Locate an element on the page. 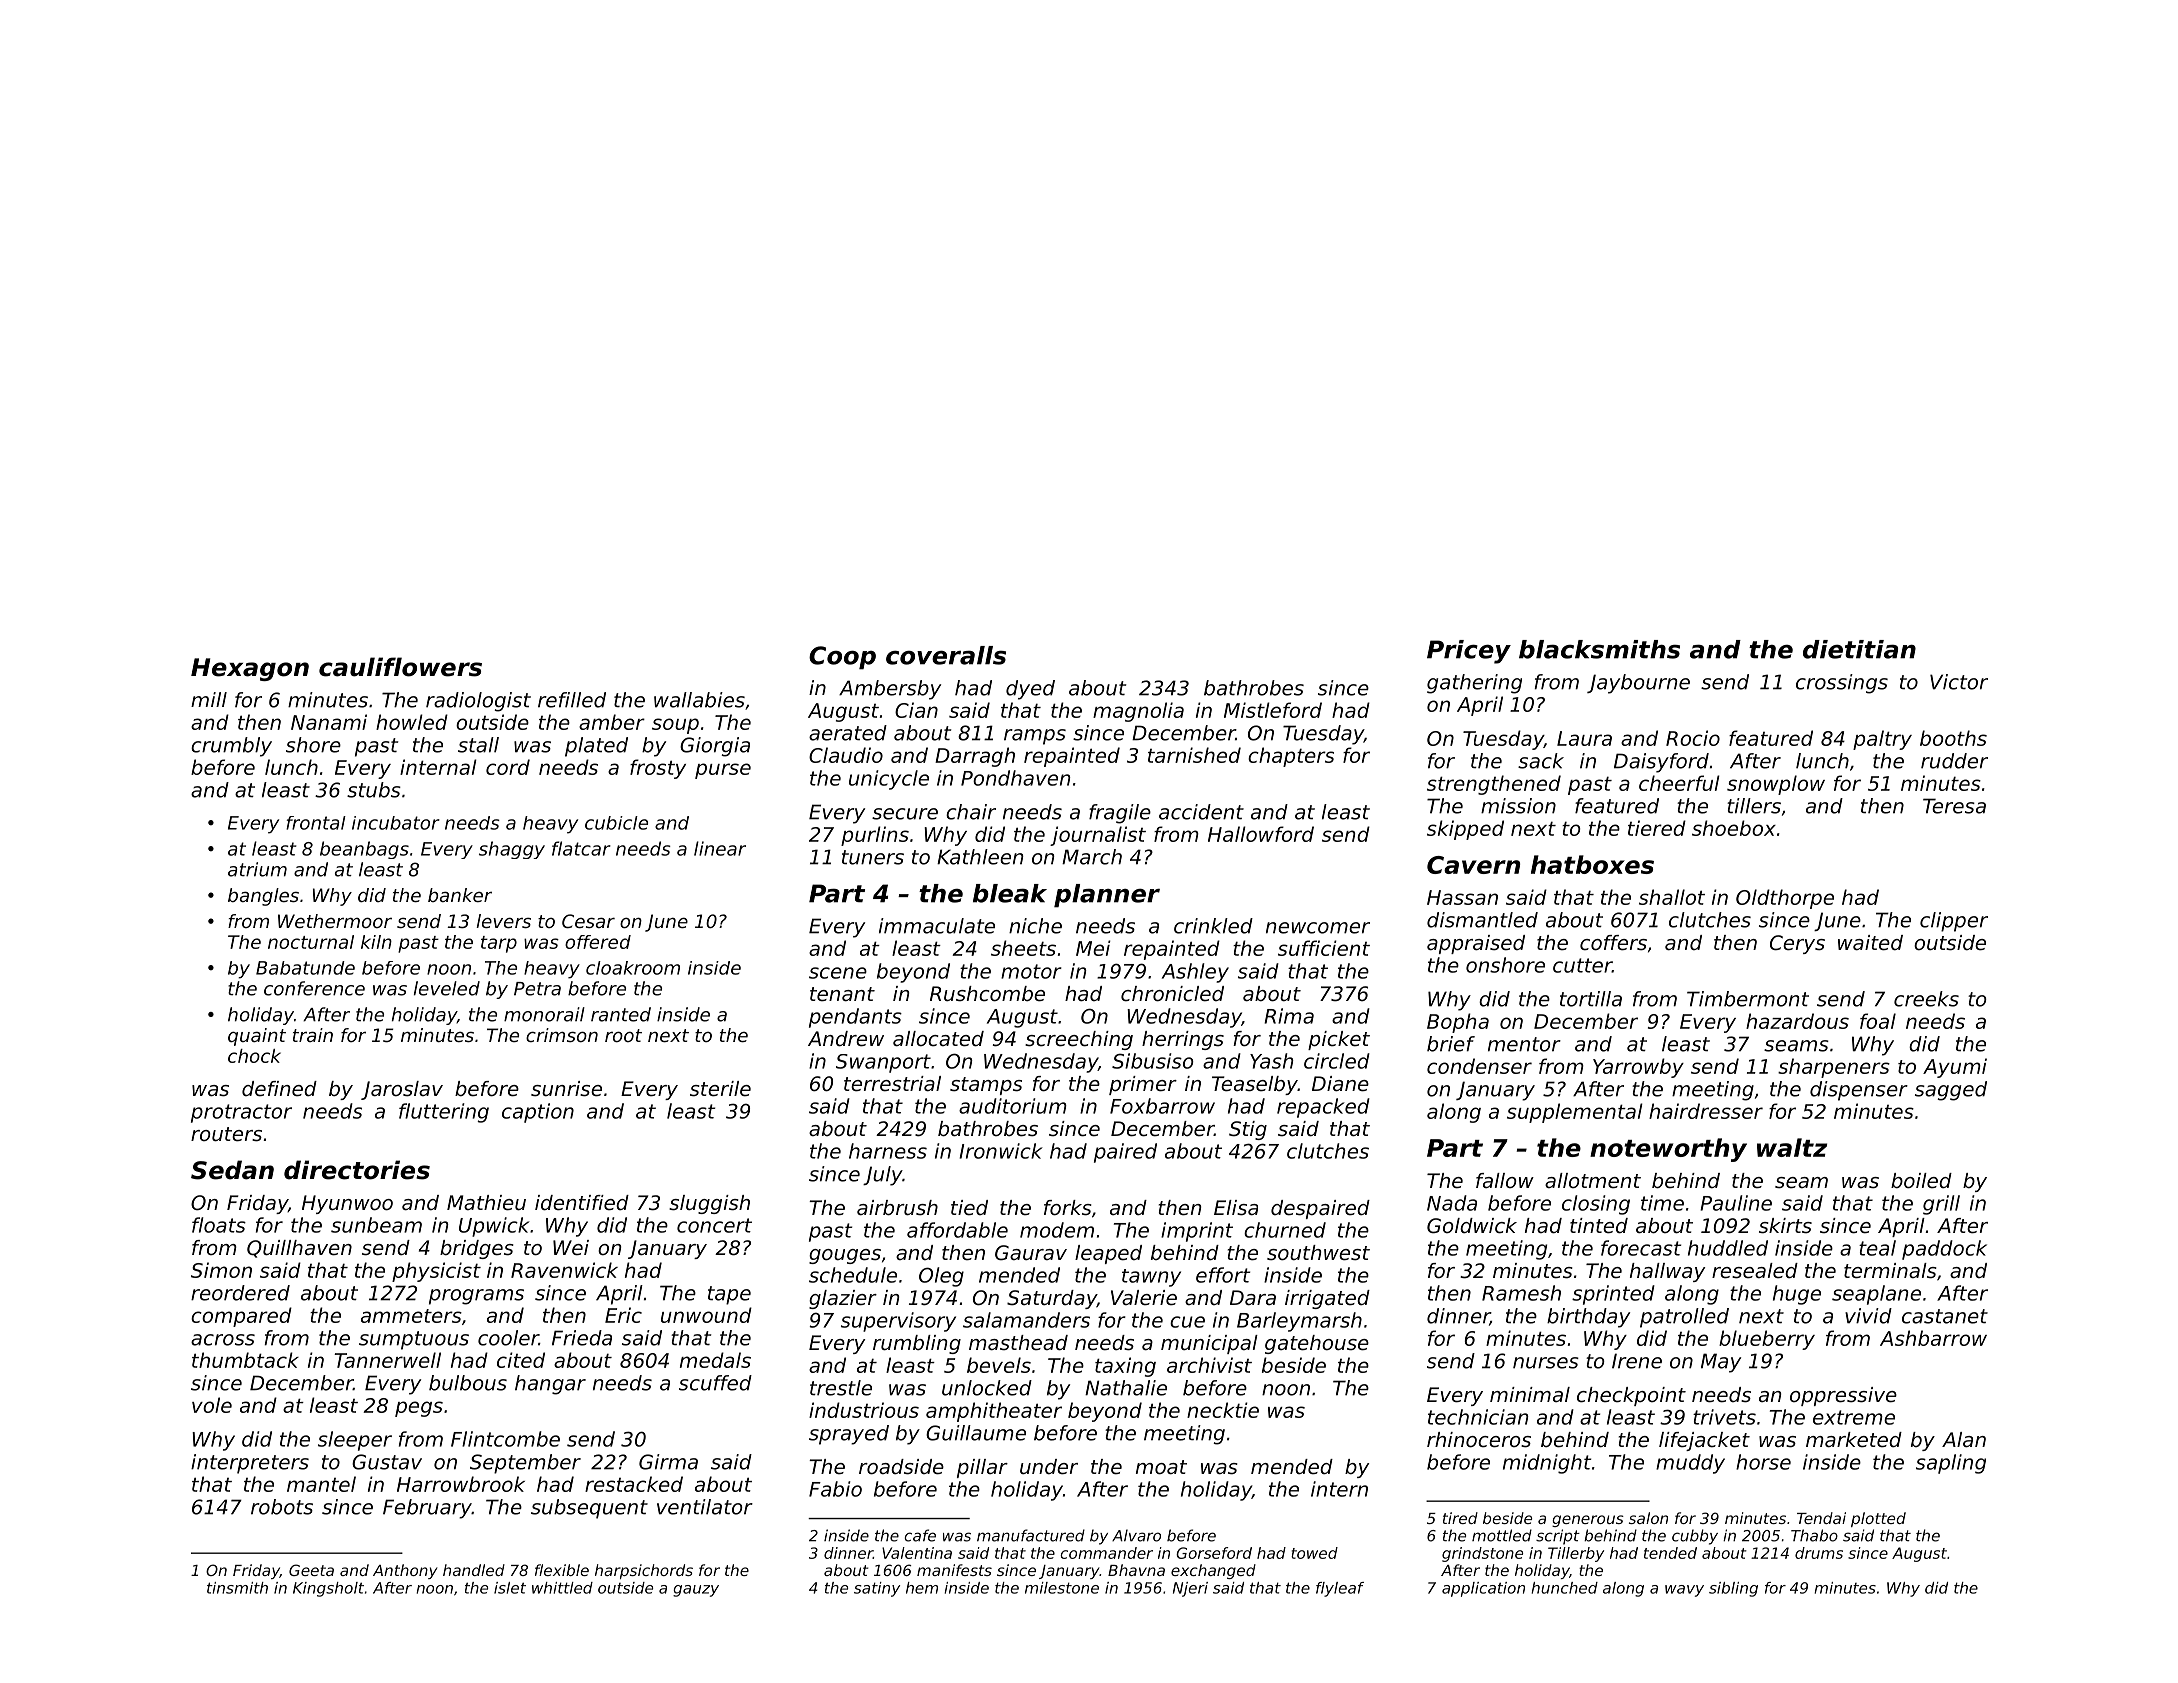  caption is located at coordinates (538, 1113).
